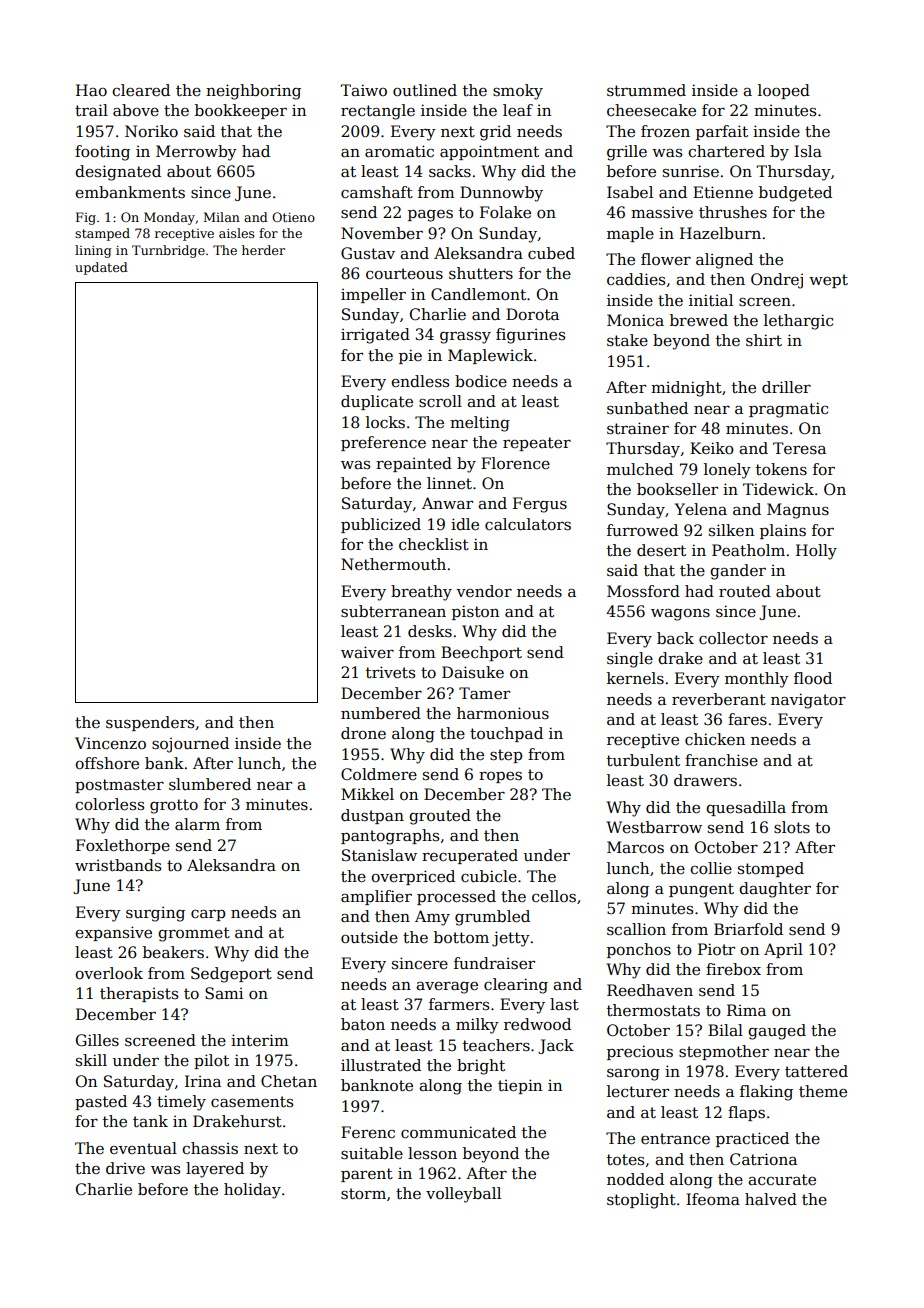  Describe the element at coordinates (197, 824) in the screenshot. I see `alarm` at that location.
